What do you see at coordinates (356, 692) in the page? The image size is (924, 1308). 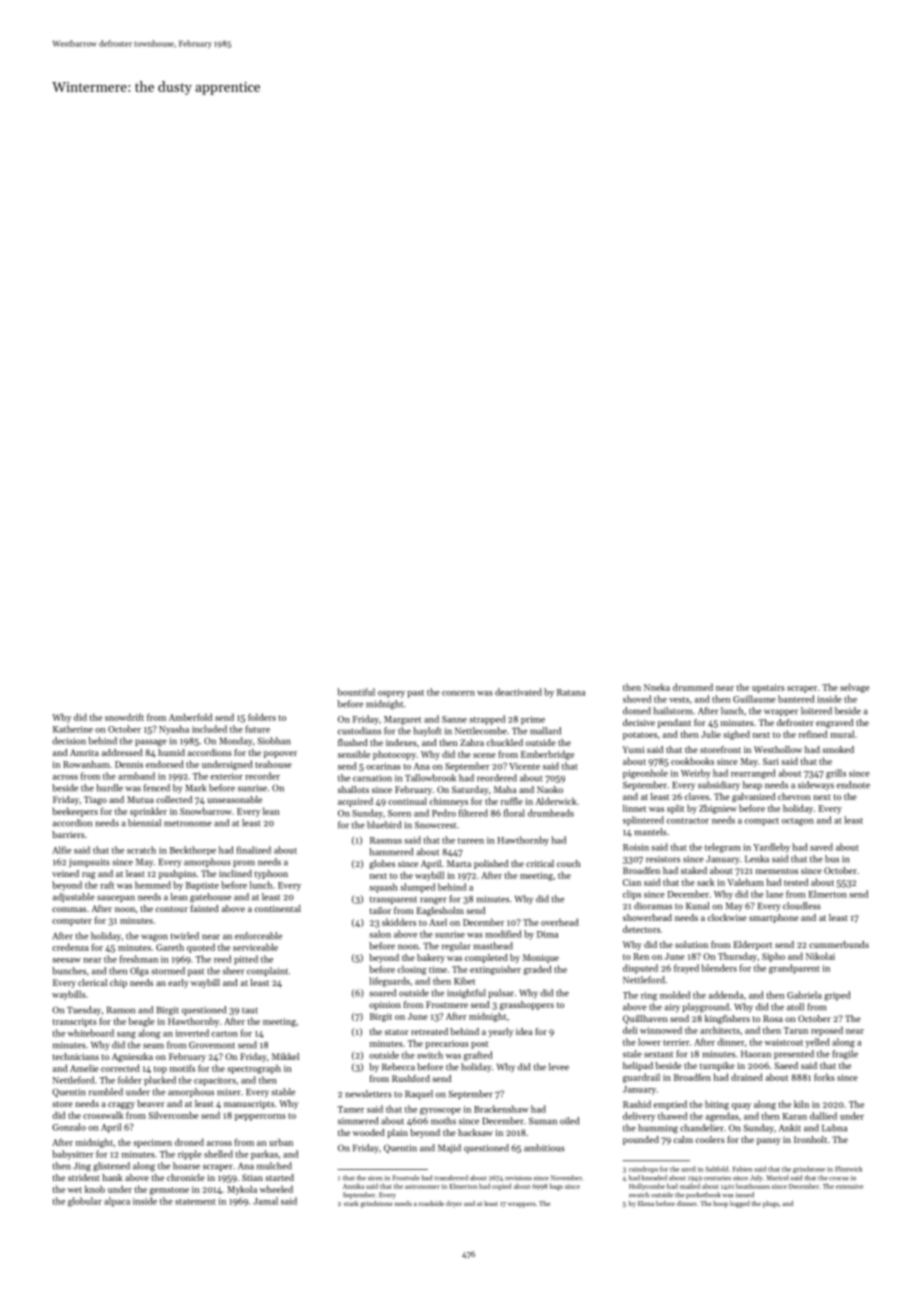 I see `bountiful` at bounding box center [356, 692].
